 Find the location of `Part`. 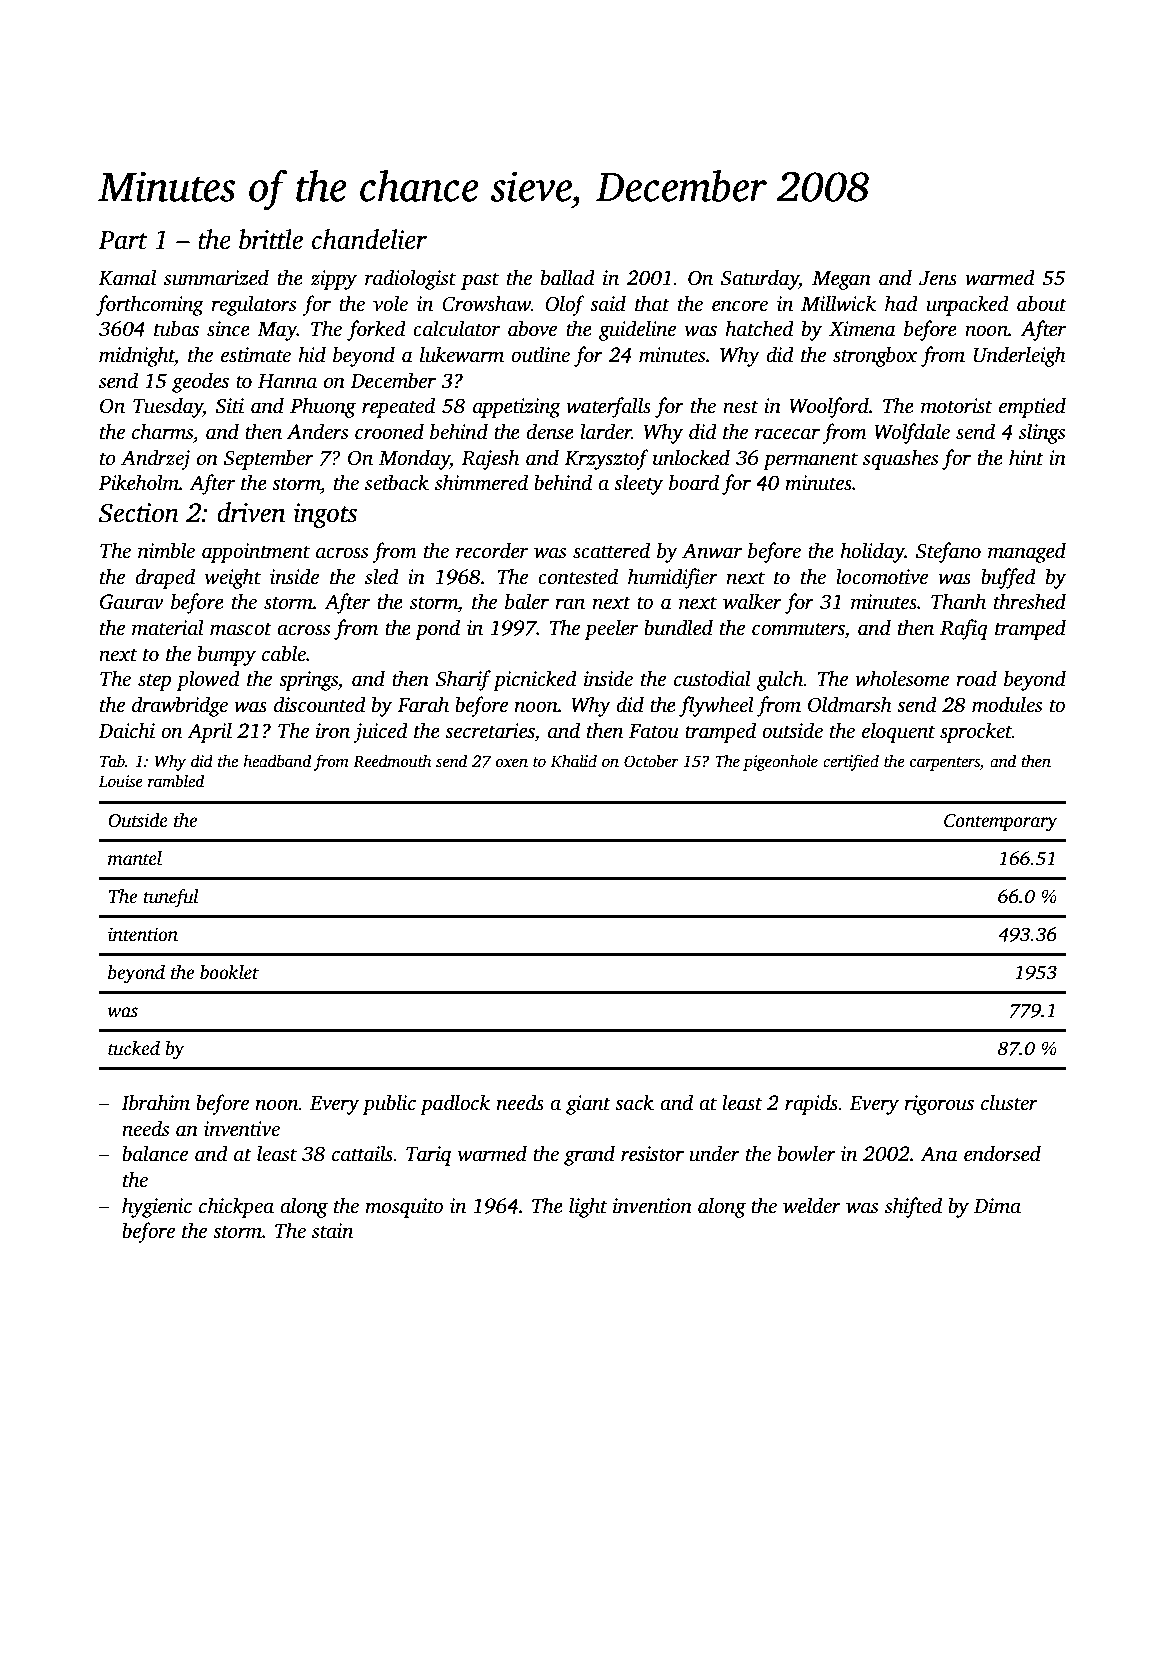

Part is located at coordinates (123, 240).
